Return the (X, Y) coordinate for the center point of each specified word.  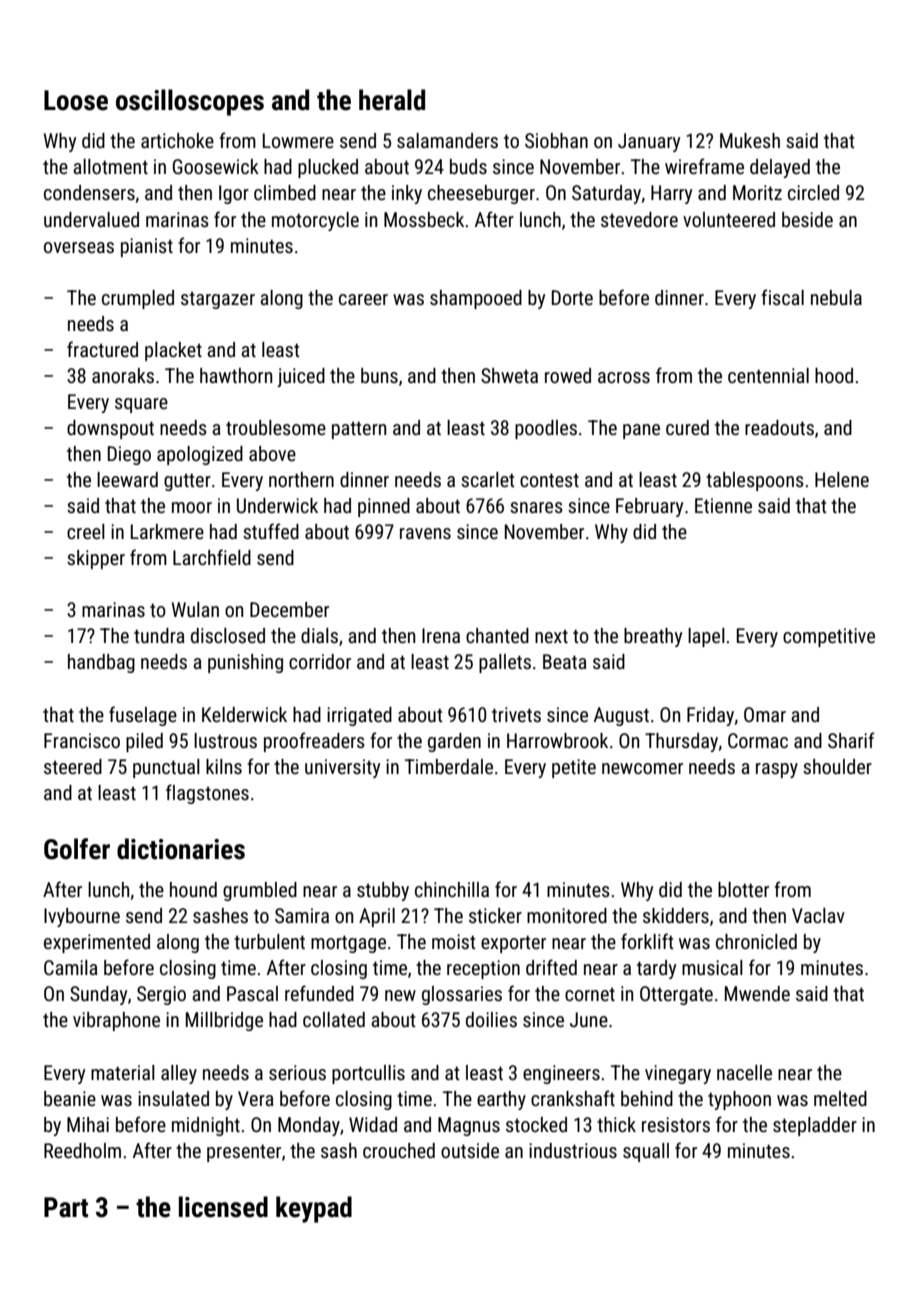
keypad (314, 1209)
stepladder (815, 1126)
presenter (244, 1153)
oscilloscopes (190, 102)
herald (392, 100)
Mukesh (750, 140)
